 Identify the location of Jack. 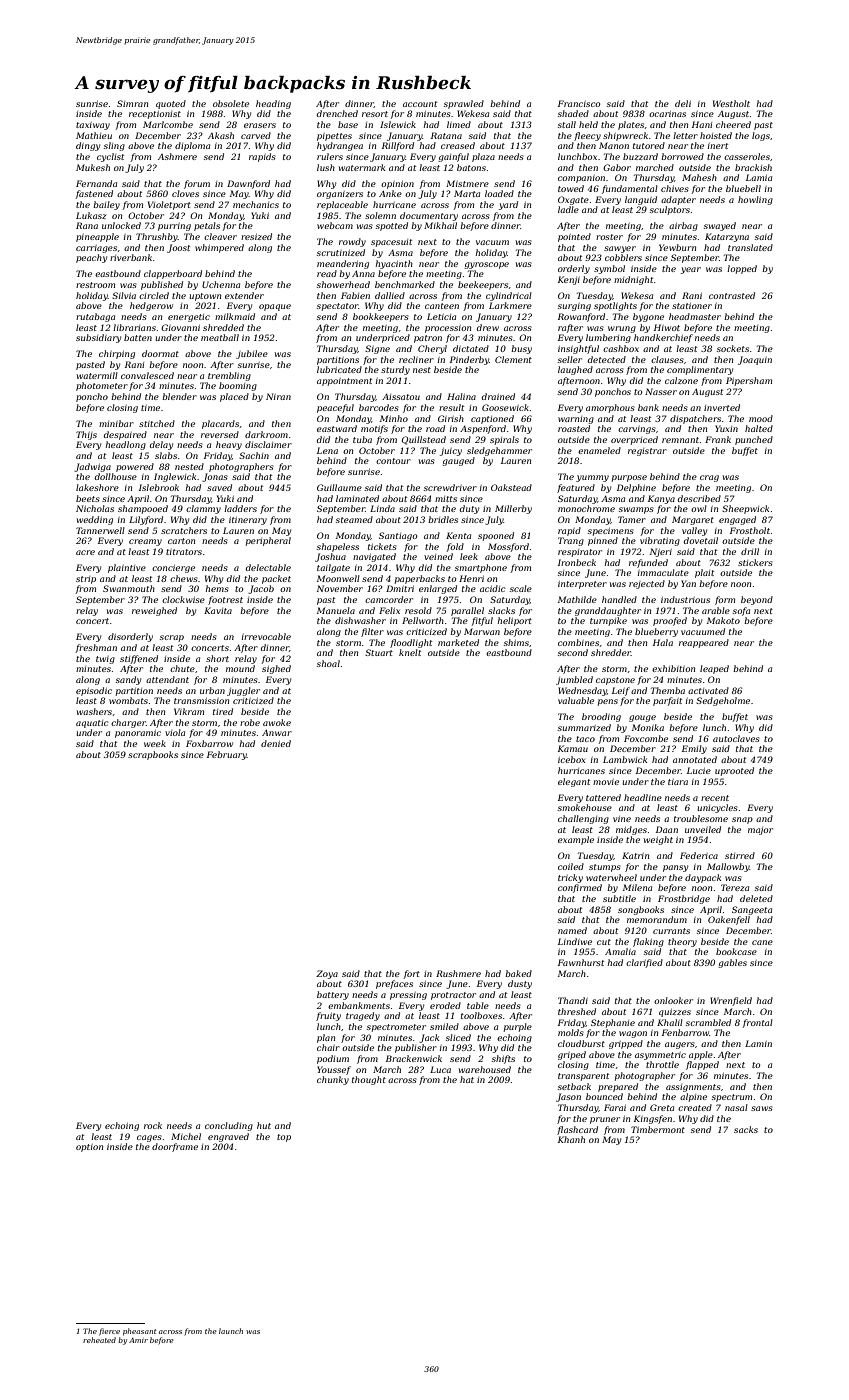
(429, 1038).
